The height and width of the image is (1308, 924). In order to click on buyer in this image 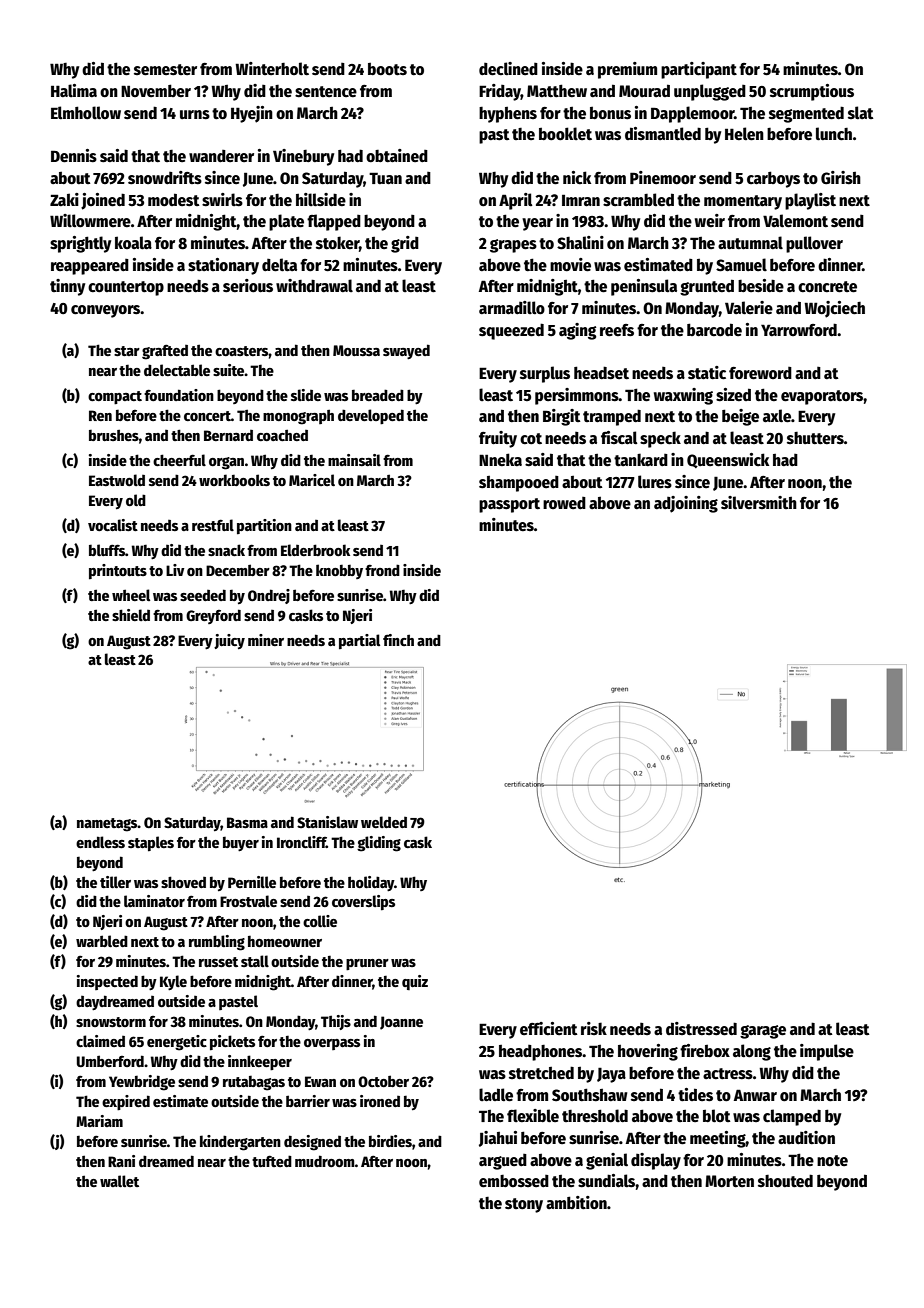, I will do `click(241, 843)`.
